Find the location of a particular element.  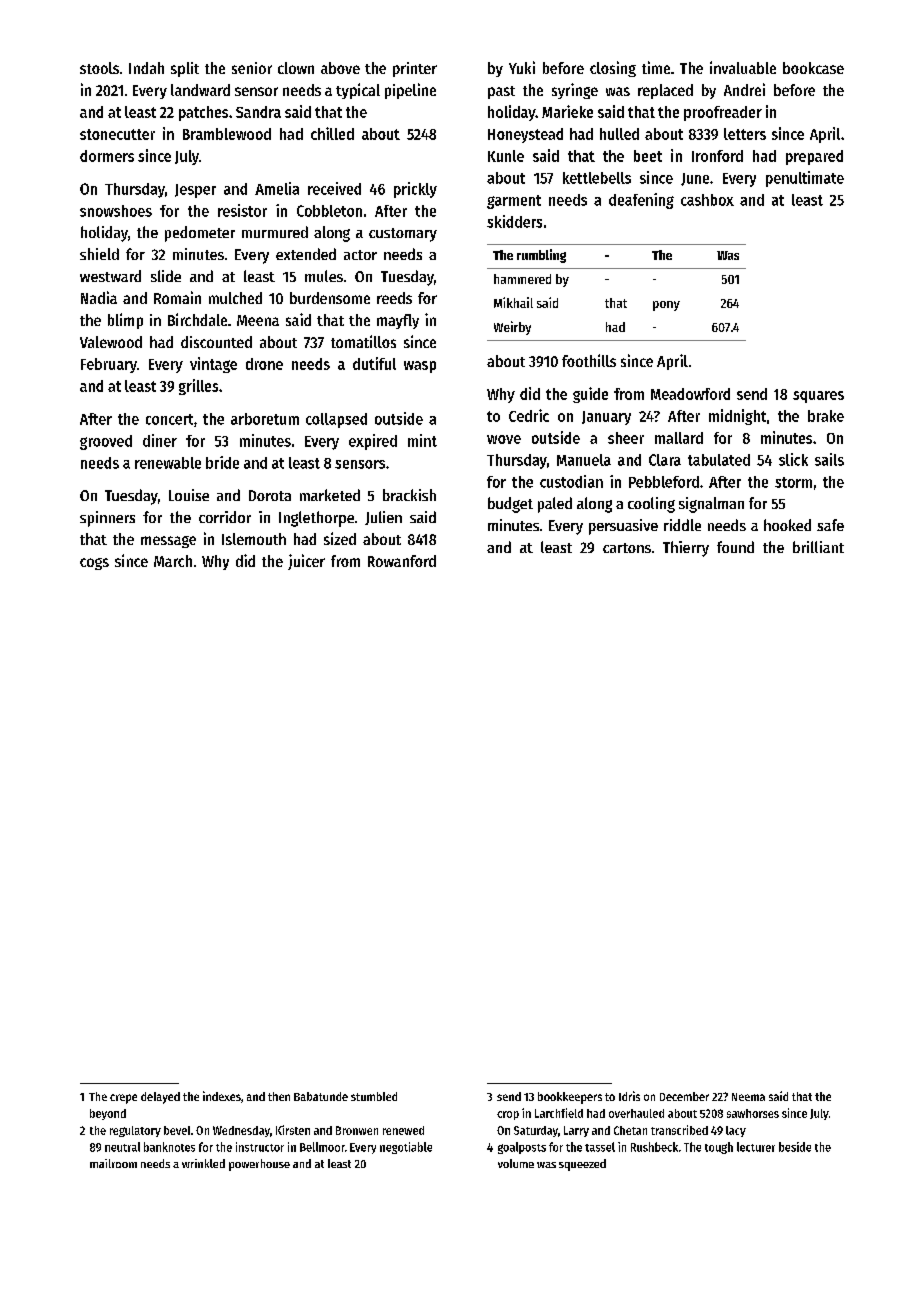

delayed is located at coordinates (160, 1098).
